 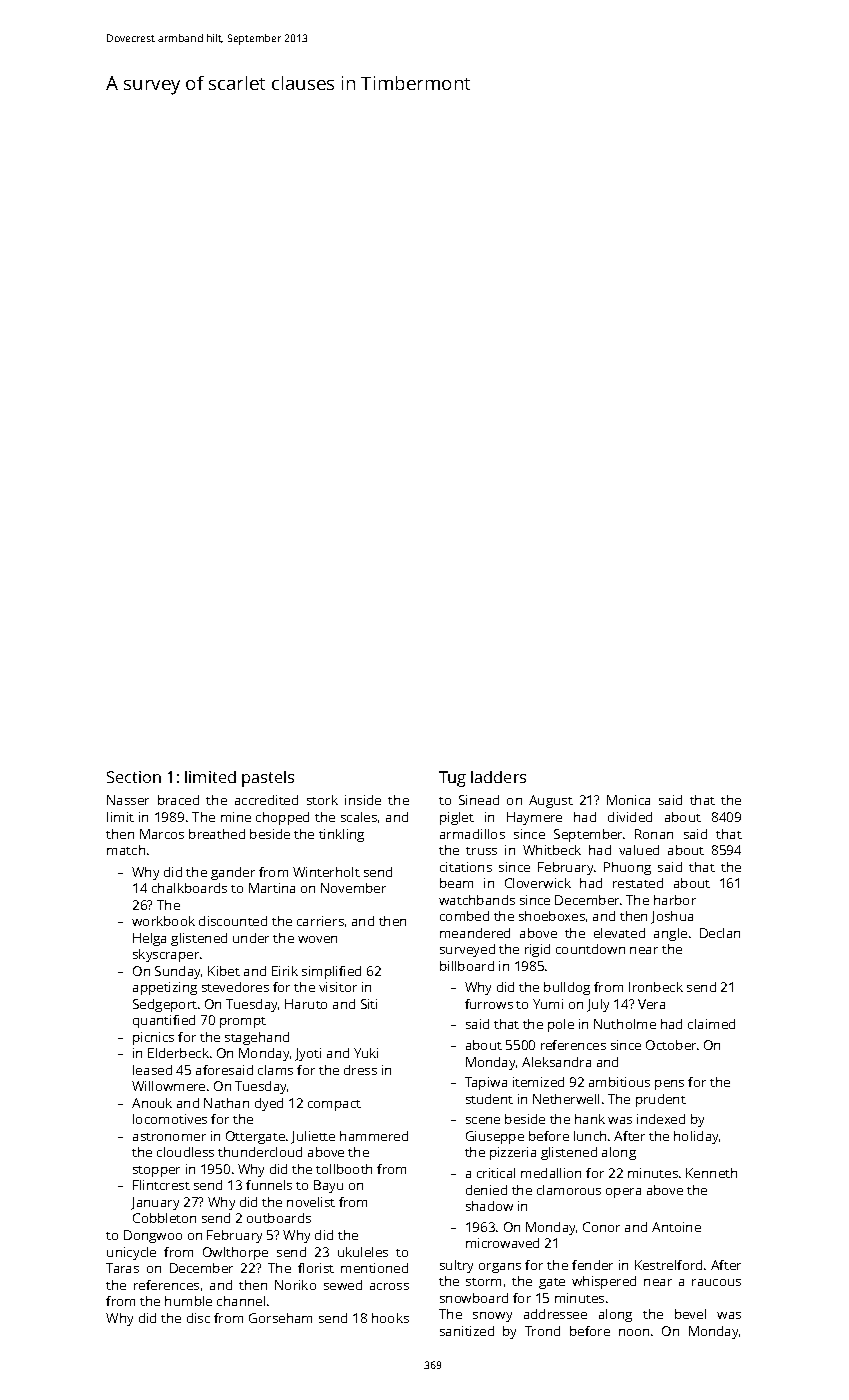 What do you see at coordinates (656, 987) in the screenshot?
I see `Ironbeck` at bounding box center [656, 987].
